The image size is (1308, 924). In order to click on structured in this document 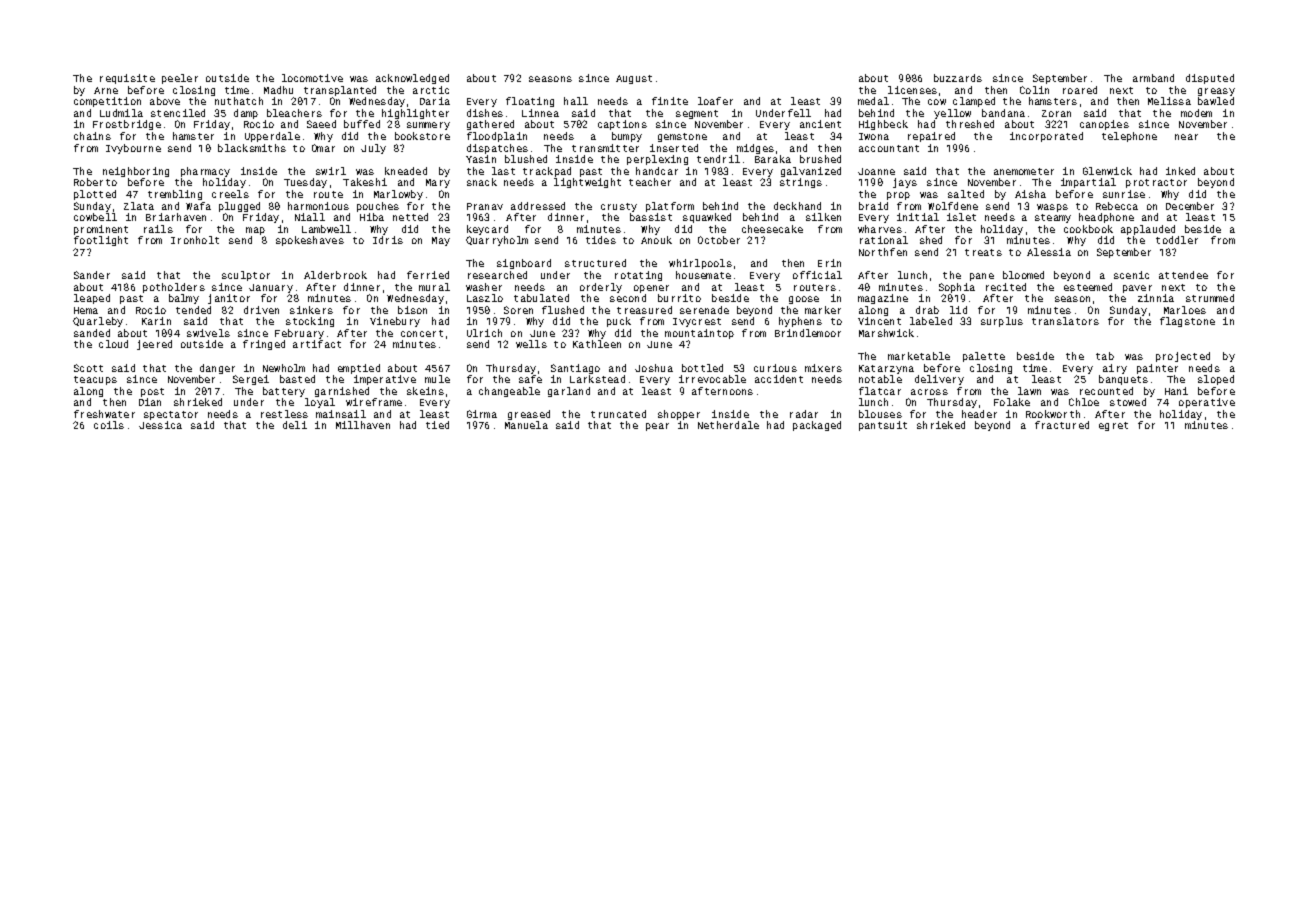, I will do `click(595, 263)`.
